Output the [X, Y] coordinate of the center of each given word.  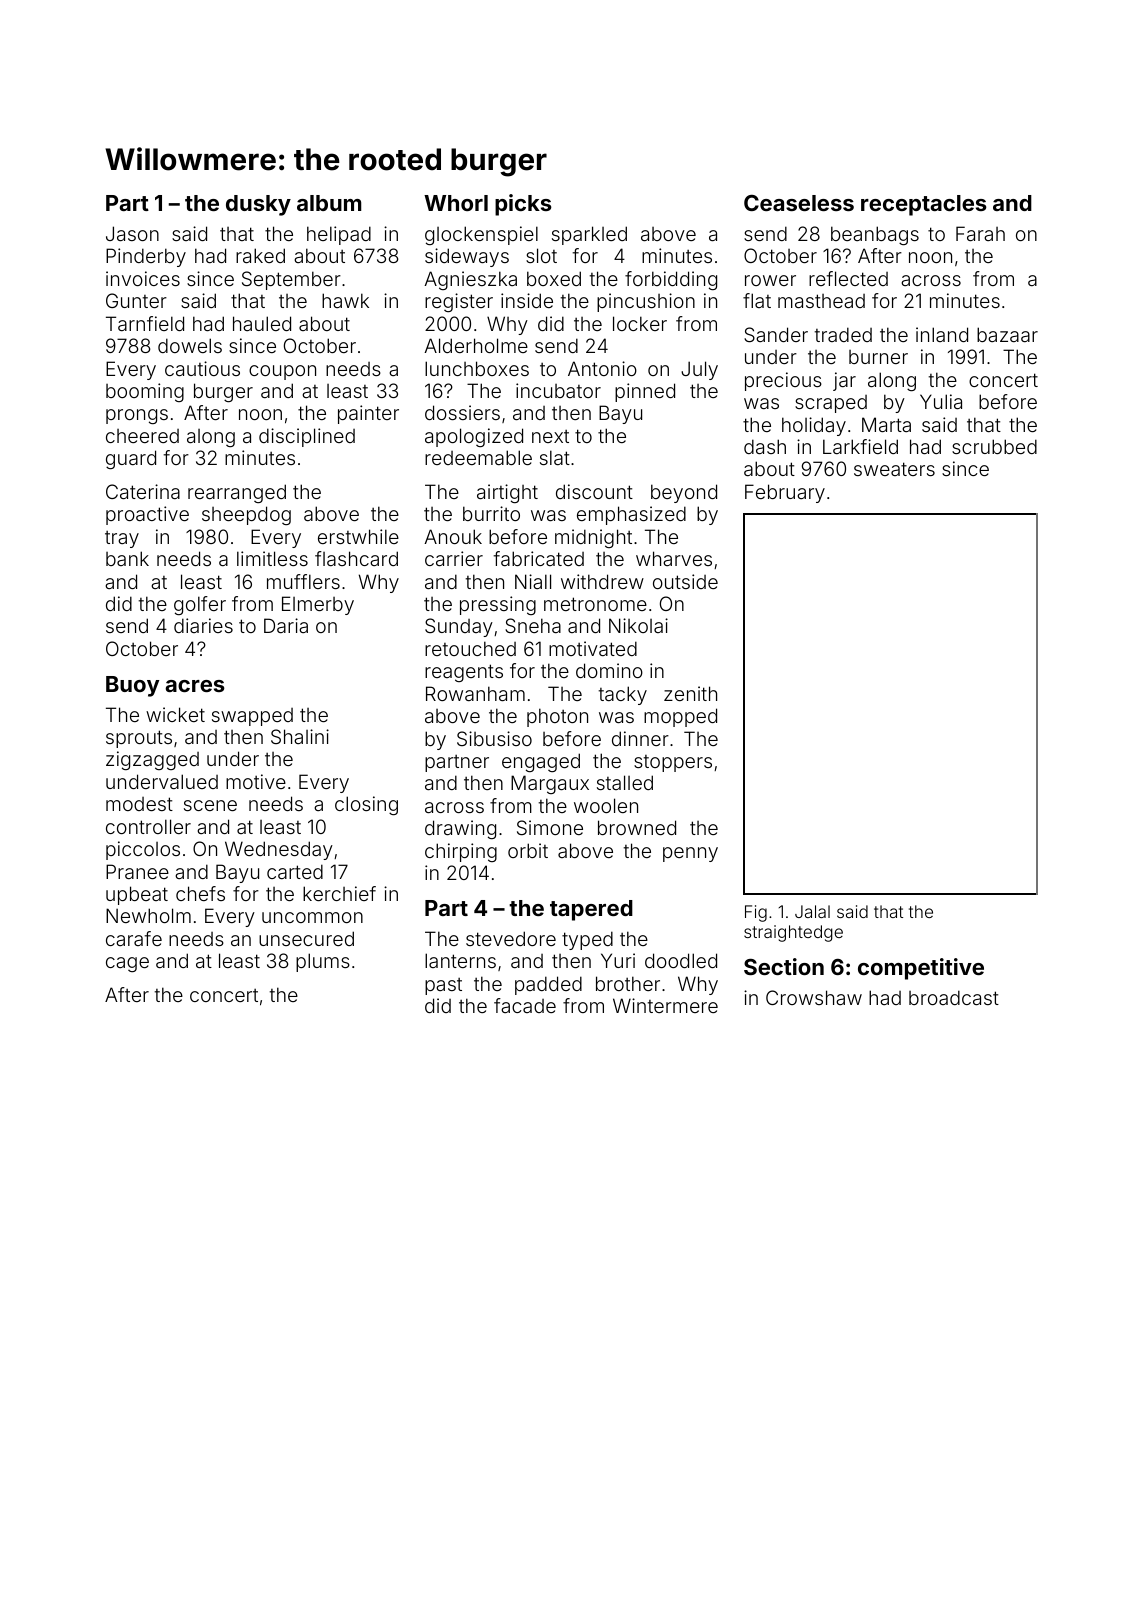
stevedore [511, 938]
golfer [200, 605]
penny [690, 854]
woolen [606, 805]
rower [770, 280]
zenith [690, 693]
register [459, 302]
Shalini [300, 736]
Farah [980, 233]
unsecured [306, 938]
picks [523, 205]
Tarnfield [145, 323]
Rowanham [475, 693]
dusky [258, 205]
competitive [921, 969]
